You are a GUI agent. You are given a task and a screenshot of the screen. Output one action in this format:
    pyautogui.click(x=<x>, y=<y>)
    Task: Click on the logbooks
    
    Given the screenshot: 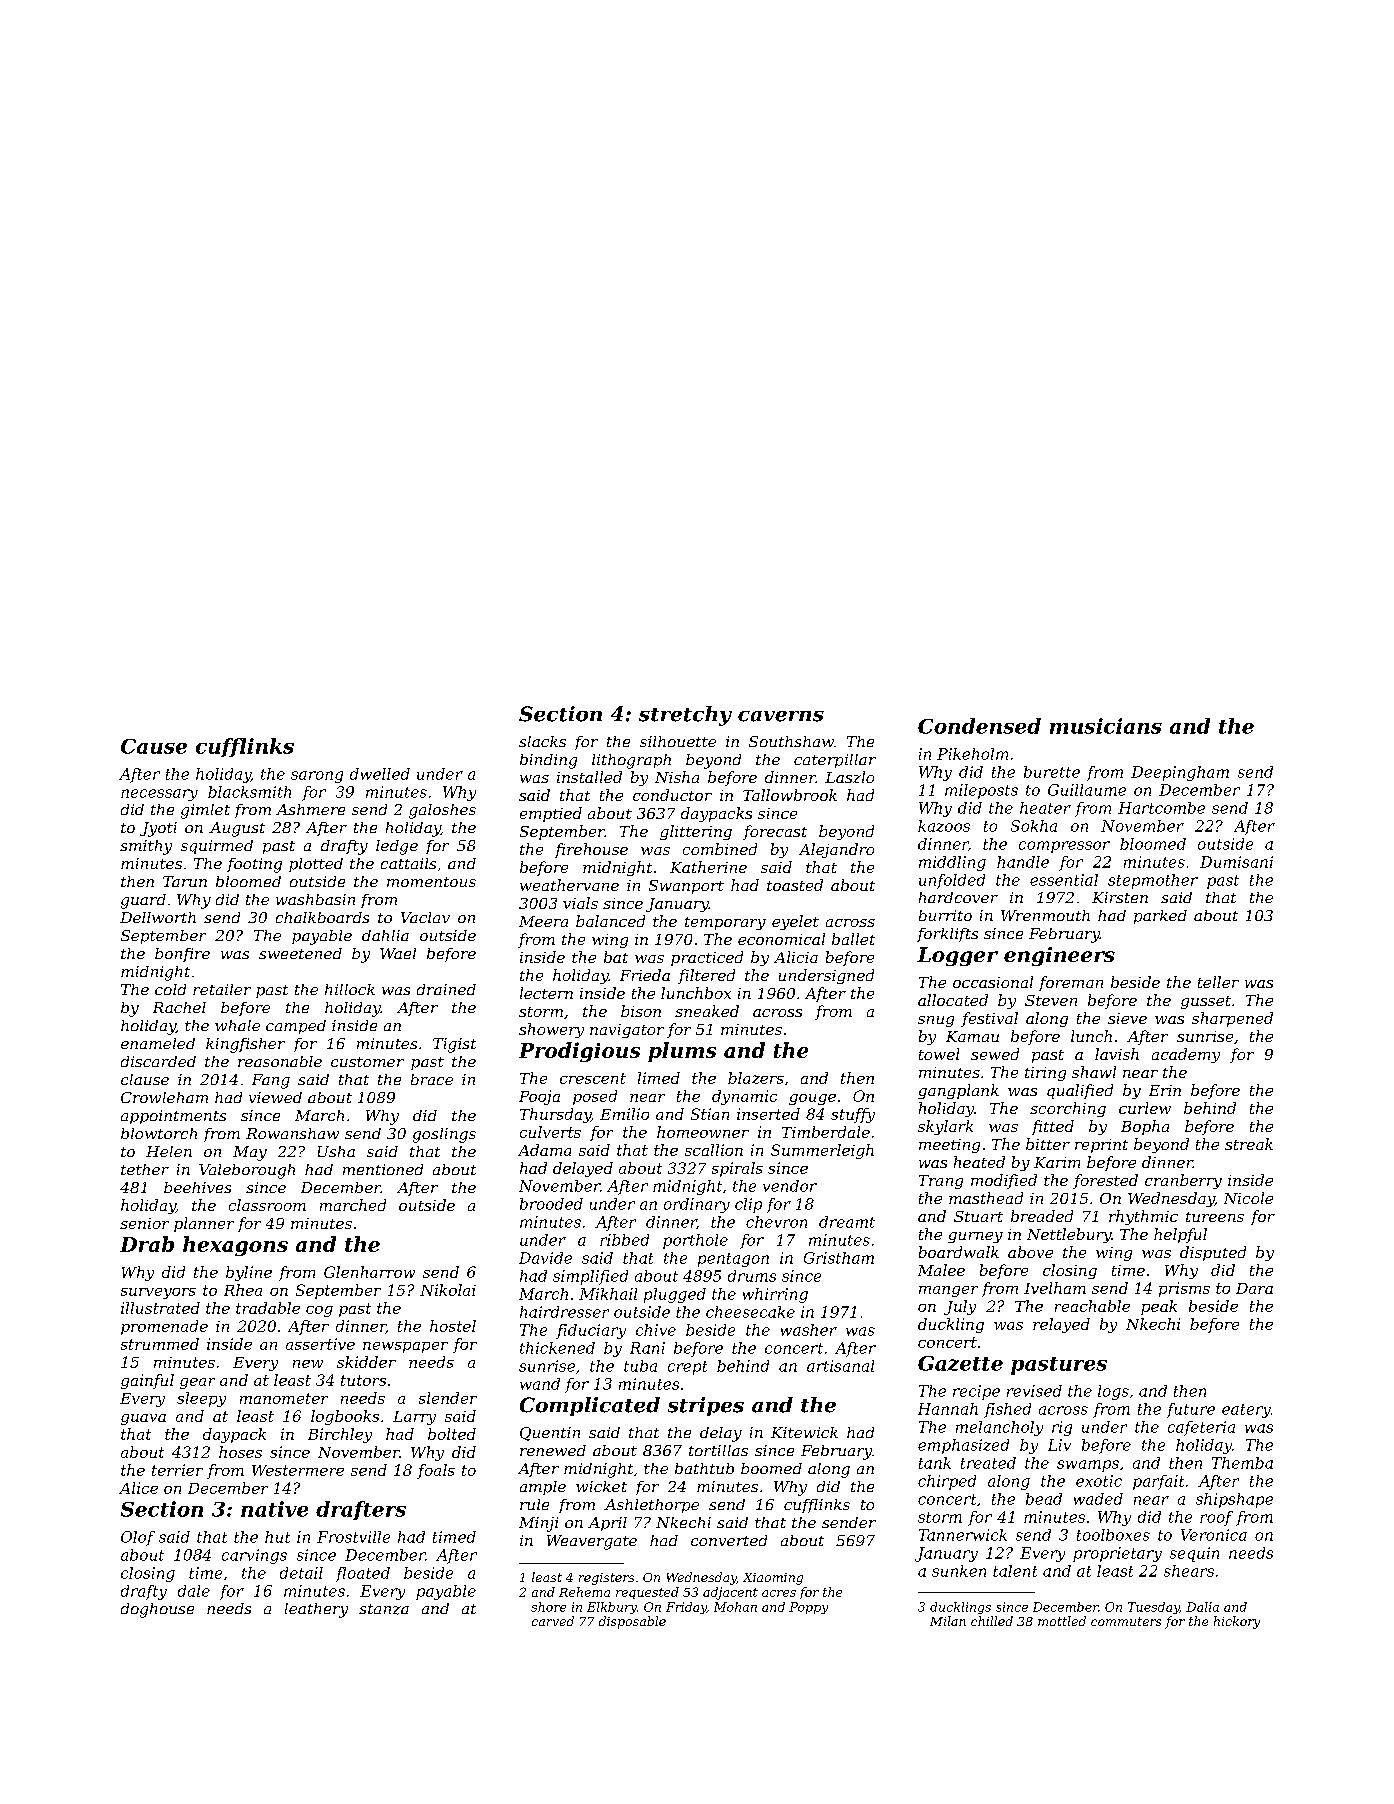 What is the action you would take?
    pyautogui.click(x=345, y=1417)
